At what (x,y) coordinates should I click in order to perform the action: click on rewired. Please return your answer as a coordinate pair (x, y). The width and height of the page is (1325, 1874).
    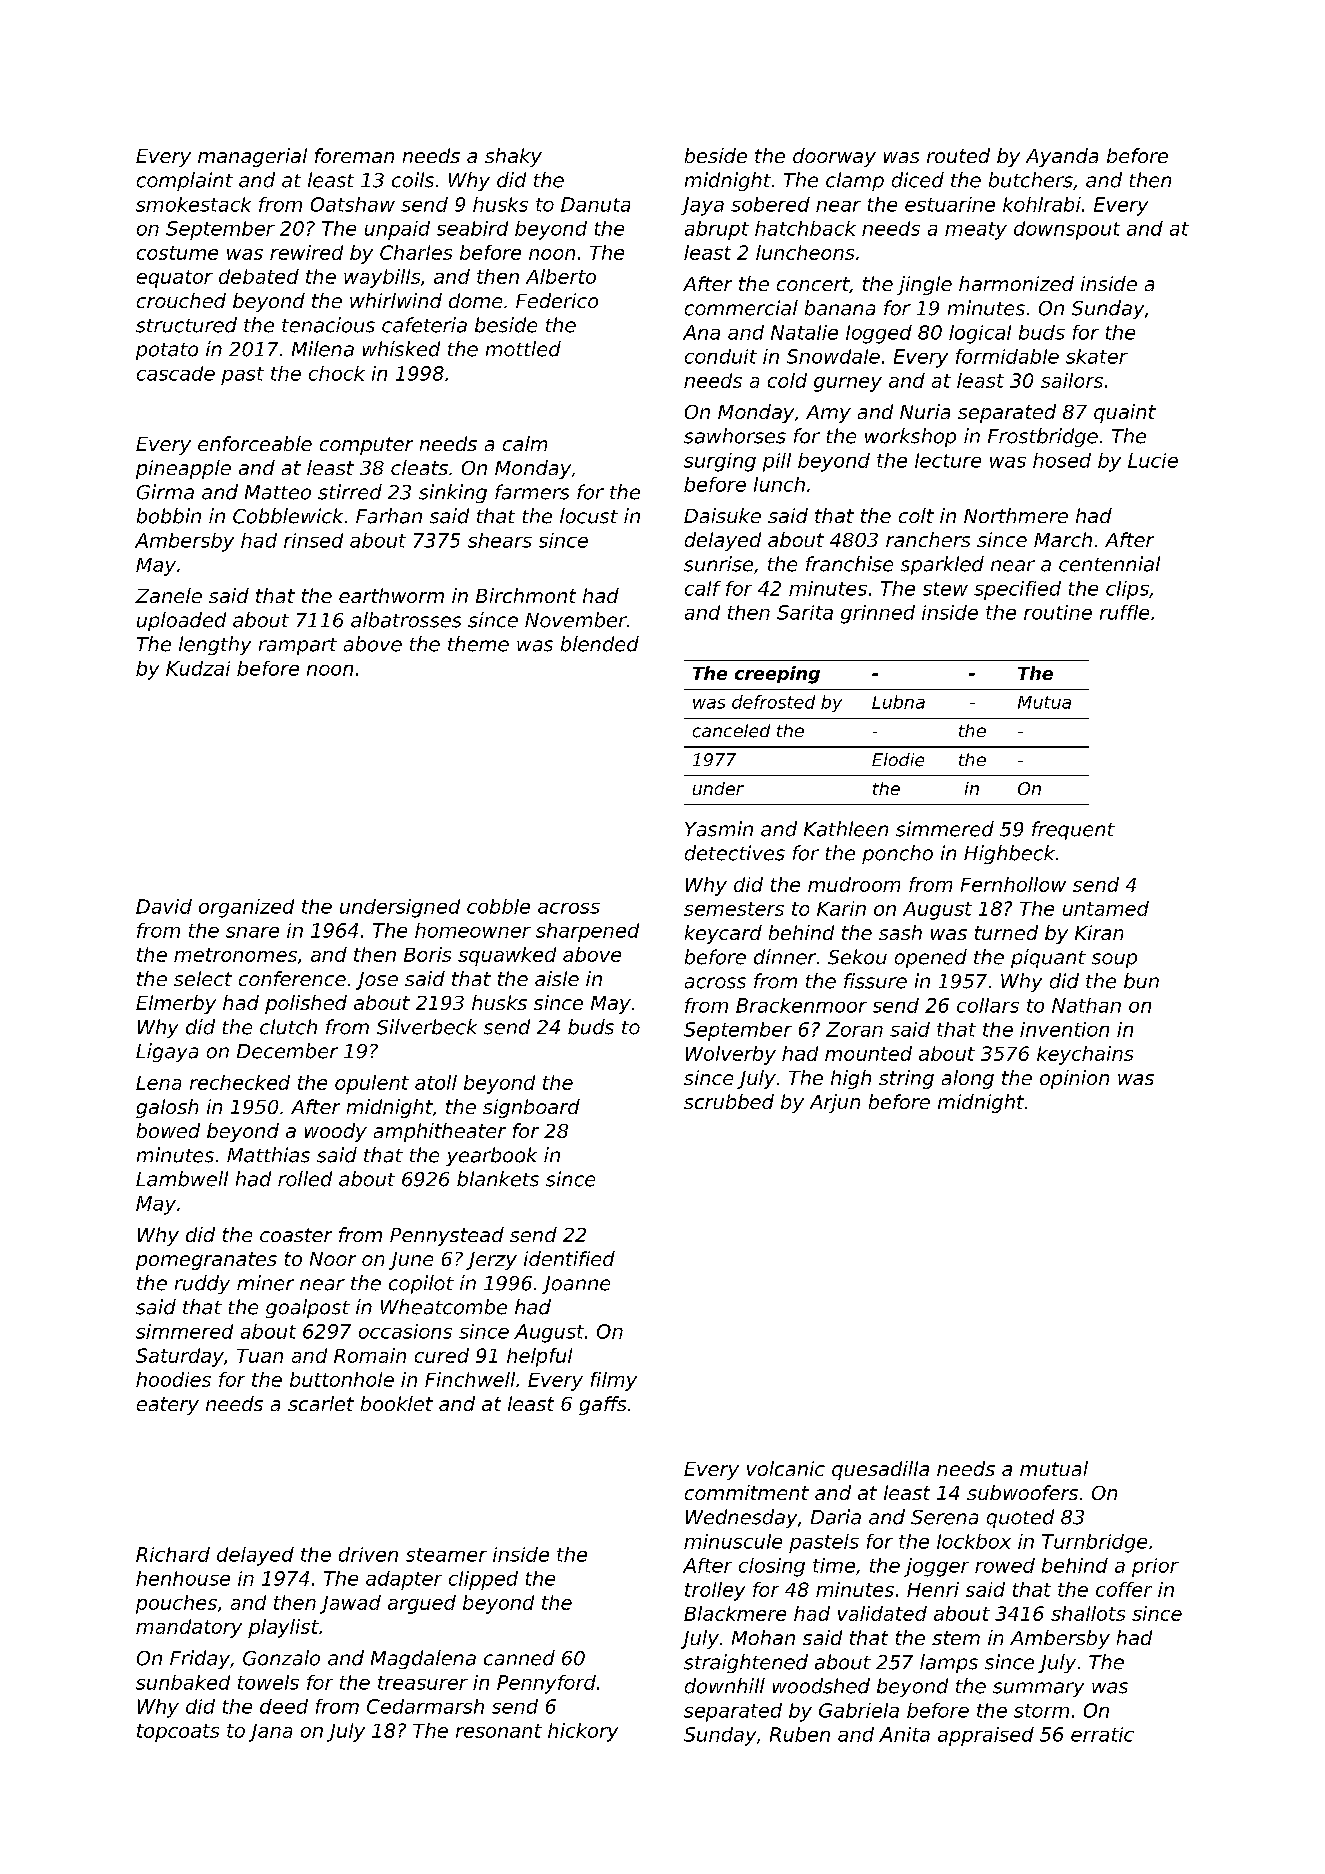
    Looking at the image, I should click on (306, 252).
